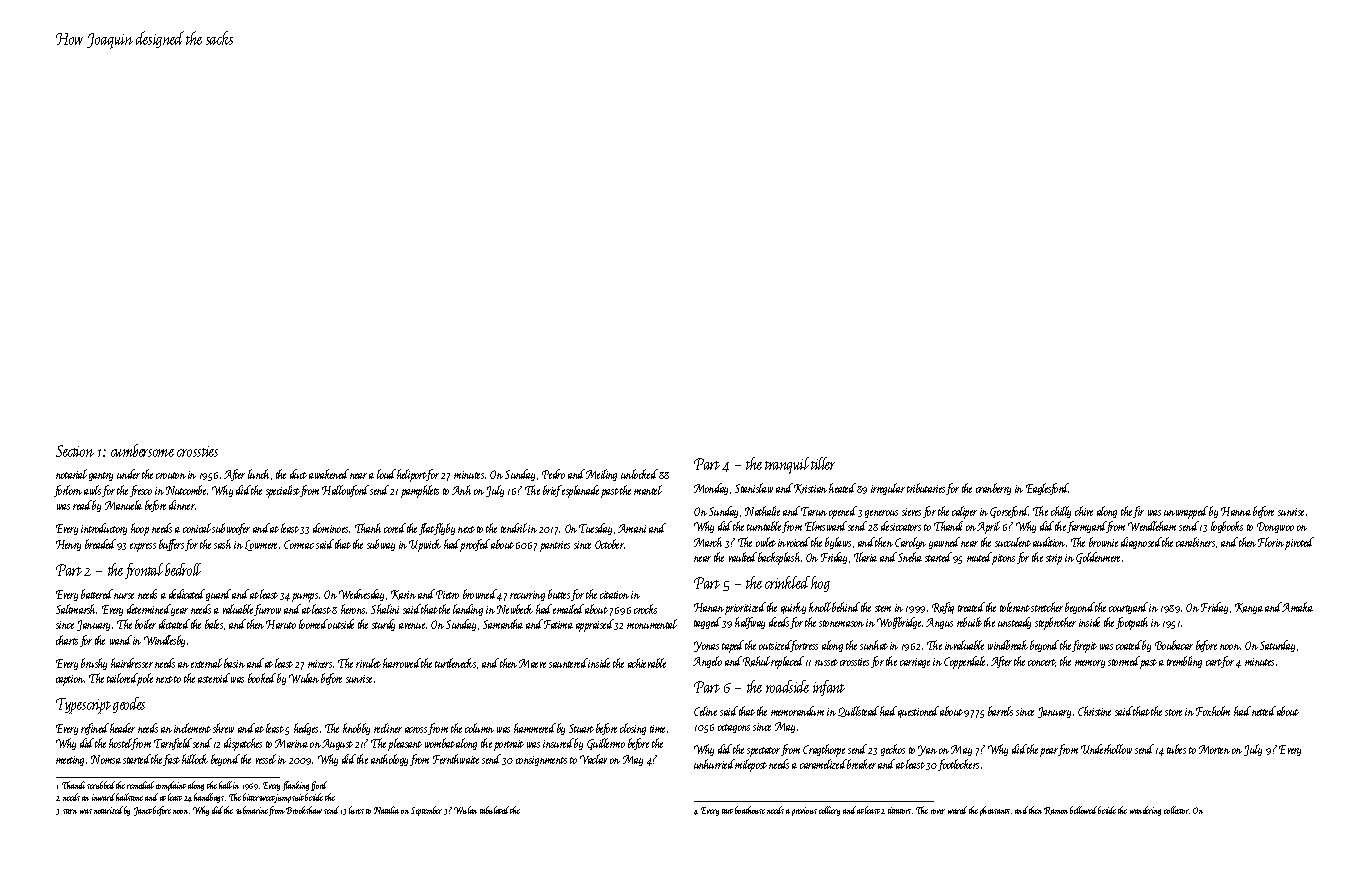 This document has height=887, width=1372. I want to click on Morten, so click(1214, 749).
